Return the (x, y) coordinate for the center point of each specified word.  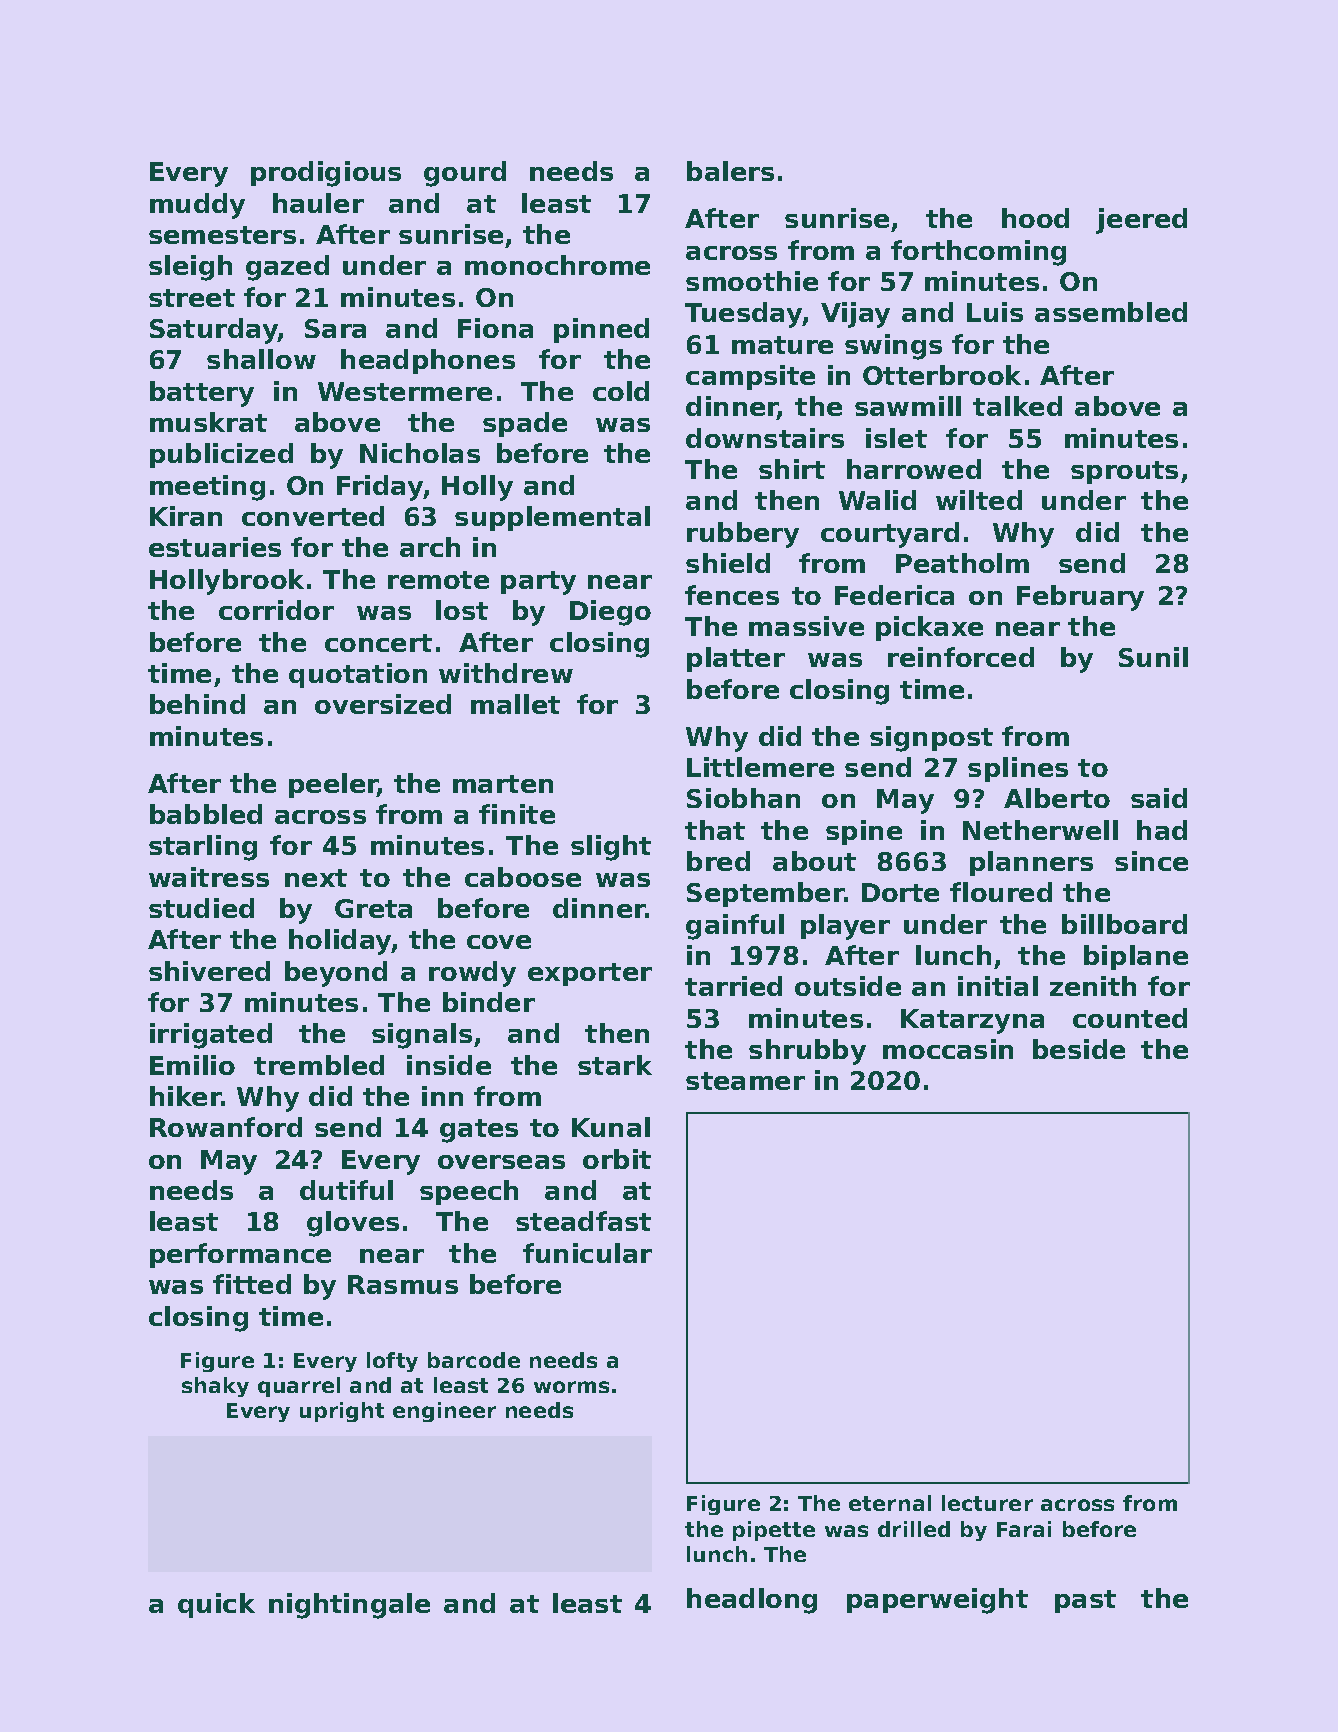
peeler (333, 785)
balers (730, 171)
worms (571, 1387)
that (715, 830)
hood (1035, 218)
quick (216, 1605)
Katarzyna (972, 1021)
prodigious (326, 174)
